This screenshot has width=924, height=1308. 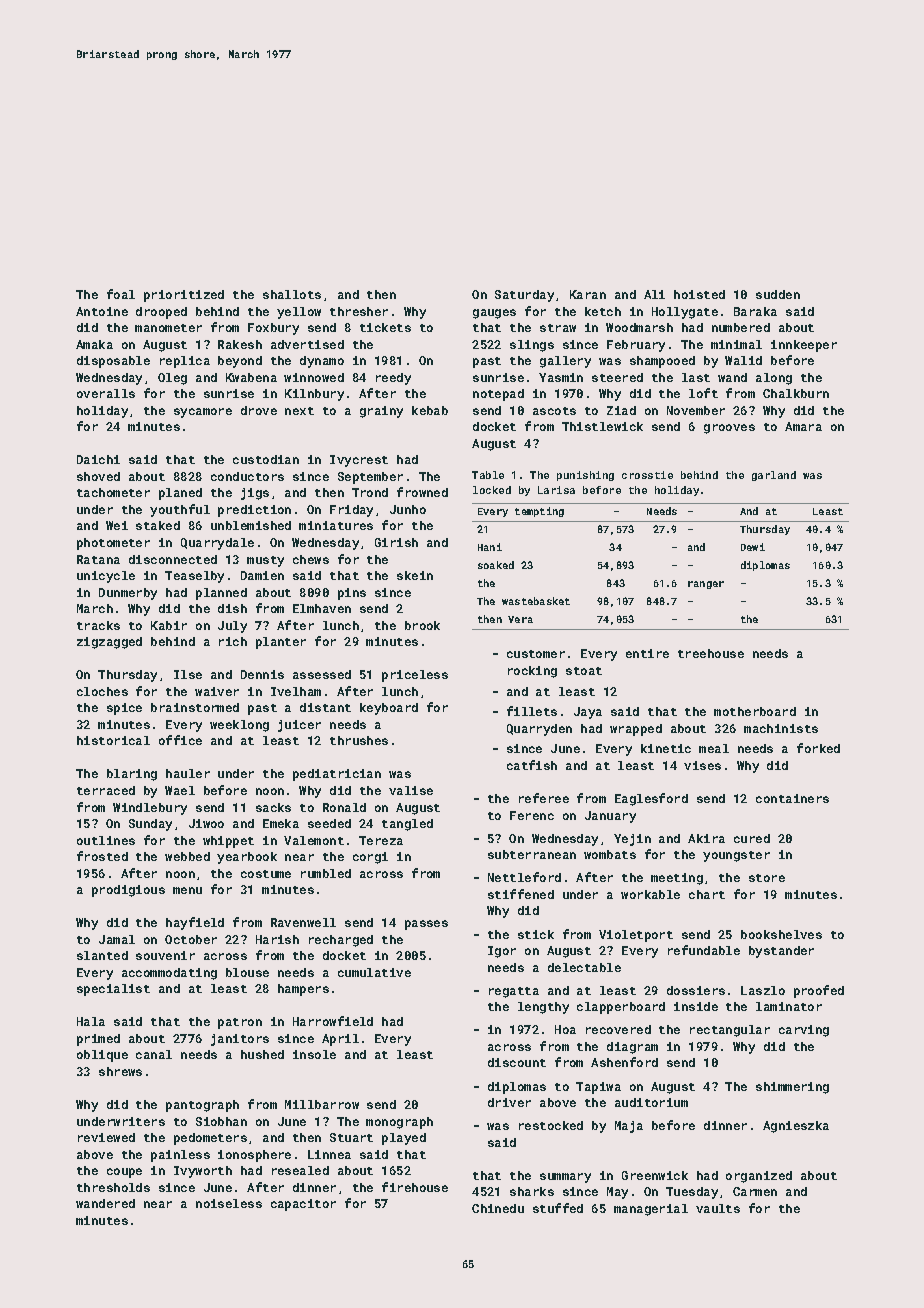 What do you see at coordinates (240, 362) in the screenshot?
I see `beyond` at bounding box center [240, 362].
